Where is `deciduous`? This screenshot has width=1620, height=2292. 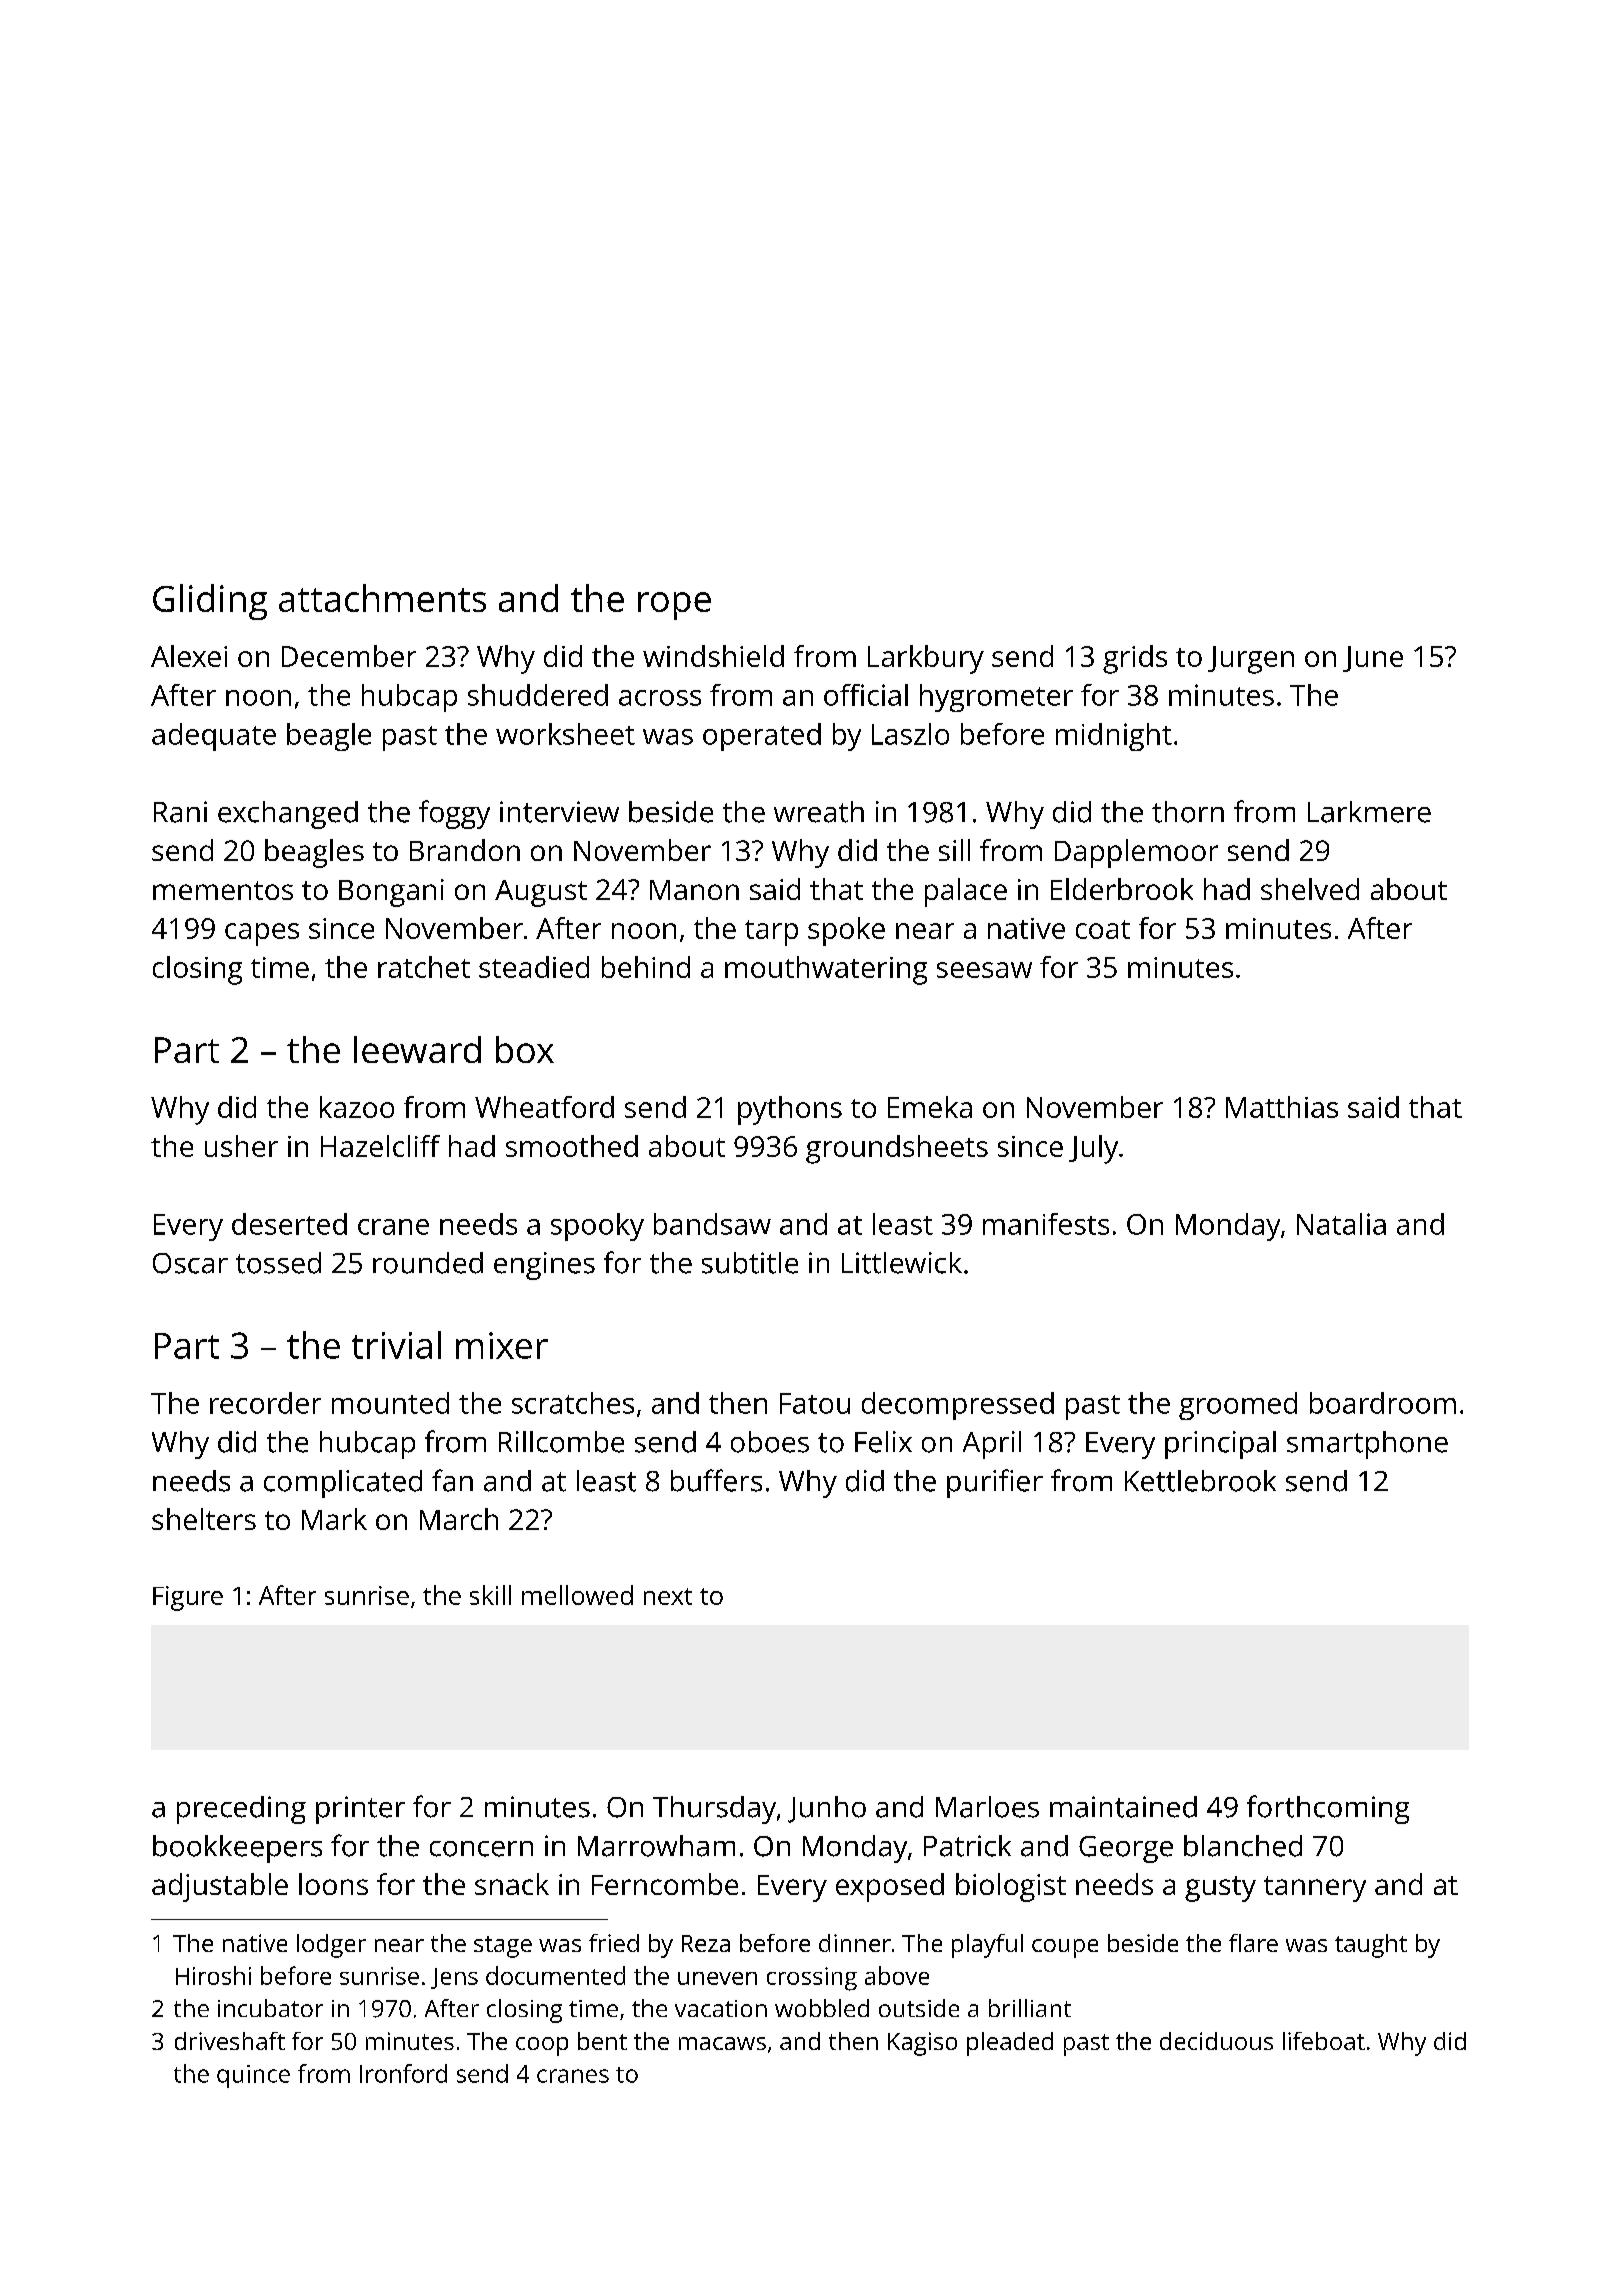 deciduous is located at coordinates (1216, 2041).
